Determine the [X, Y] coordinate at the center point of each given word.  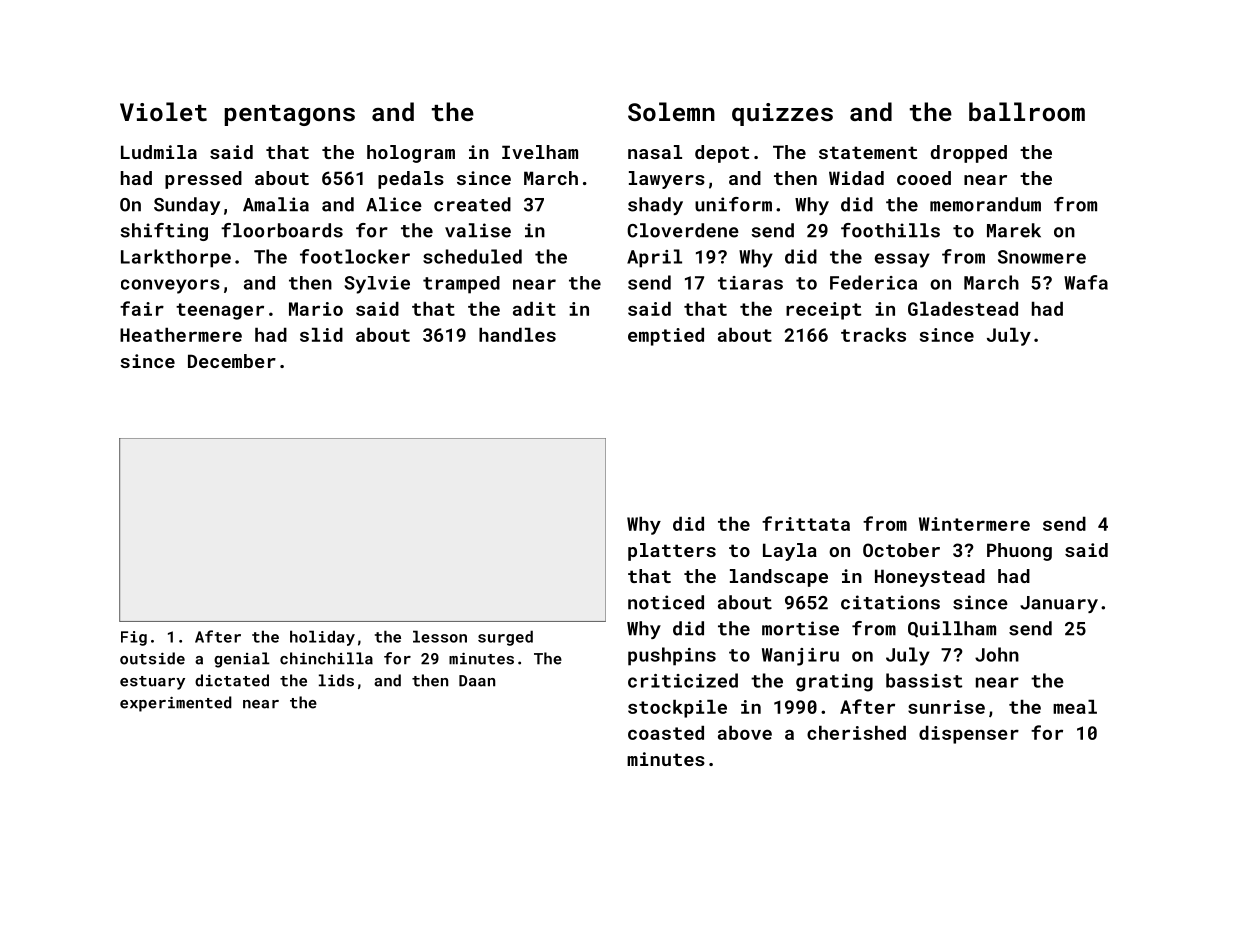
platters [672, 552]
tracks [873, 335]
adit [534, 309]
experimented [176, 704]
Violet [163, 111]
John [997, 654]
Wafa [1086, 282]
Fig [134, 638]
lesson [440, 636]
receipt [823, 311]
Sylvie [377, 285]
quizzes [782, 114]
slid [321, 335]
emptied [666, 337]
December [232, 361]
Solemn [671, 111]
